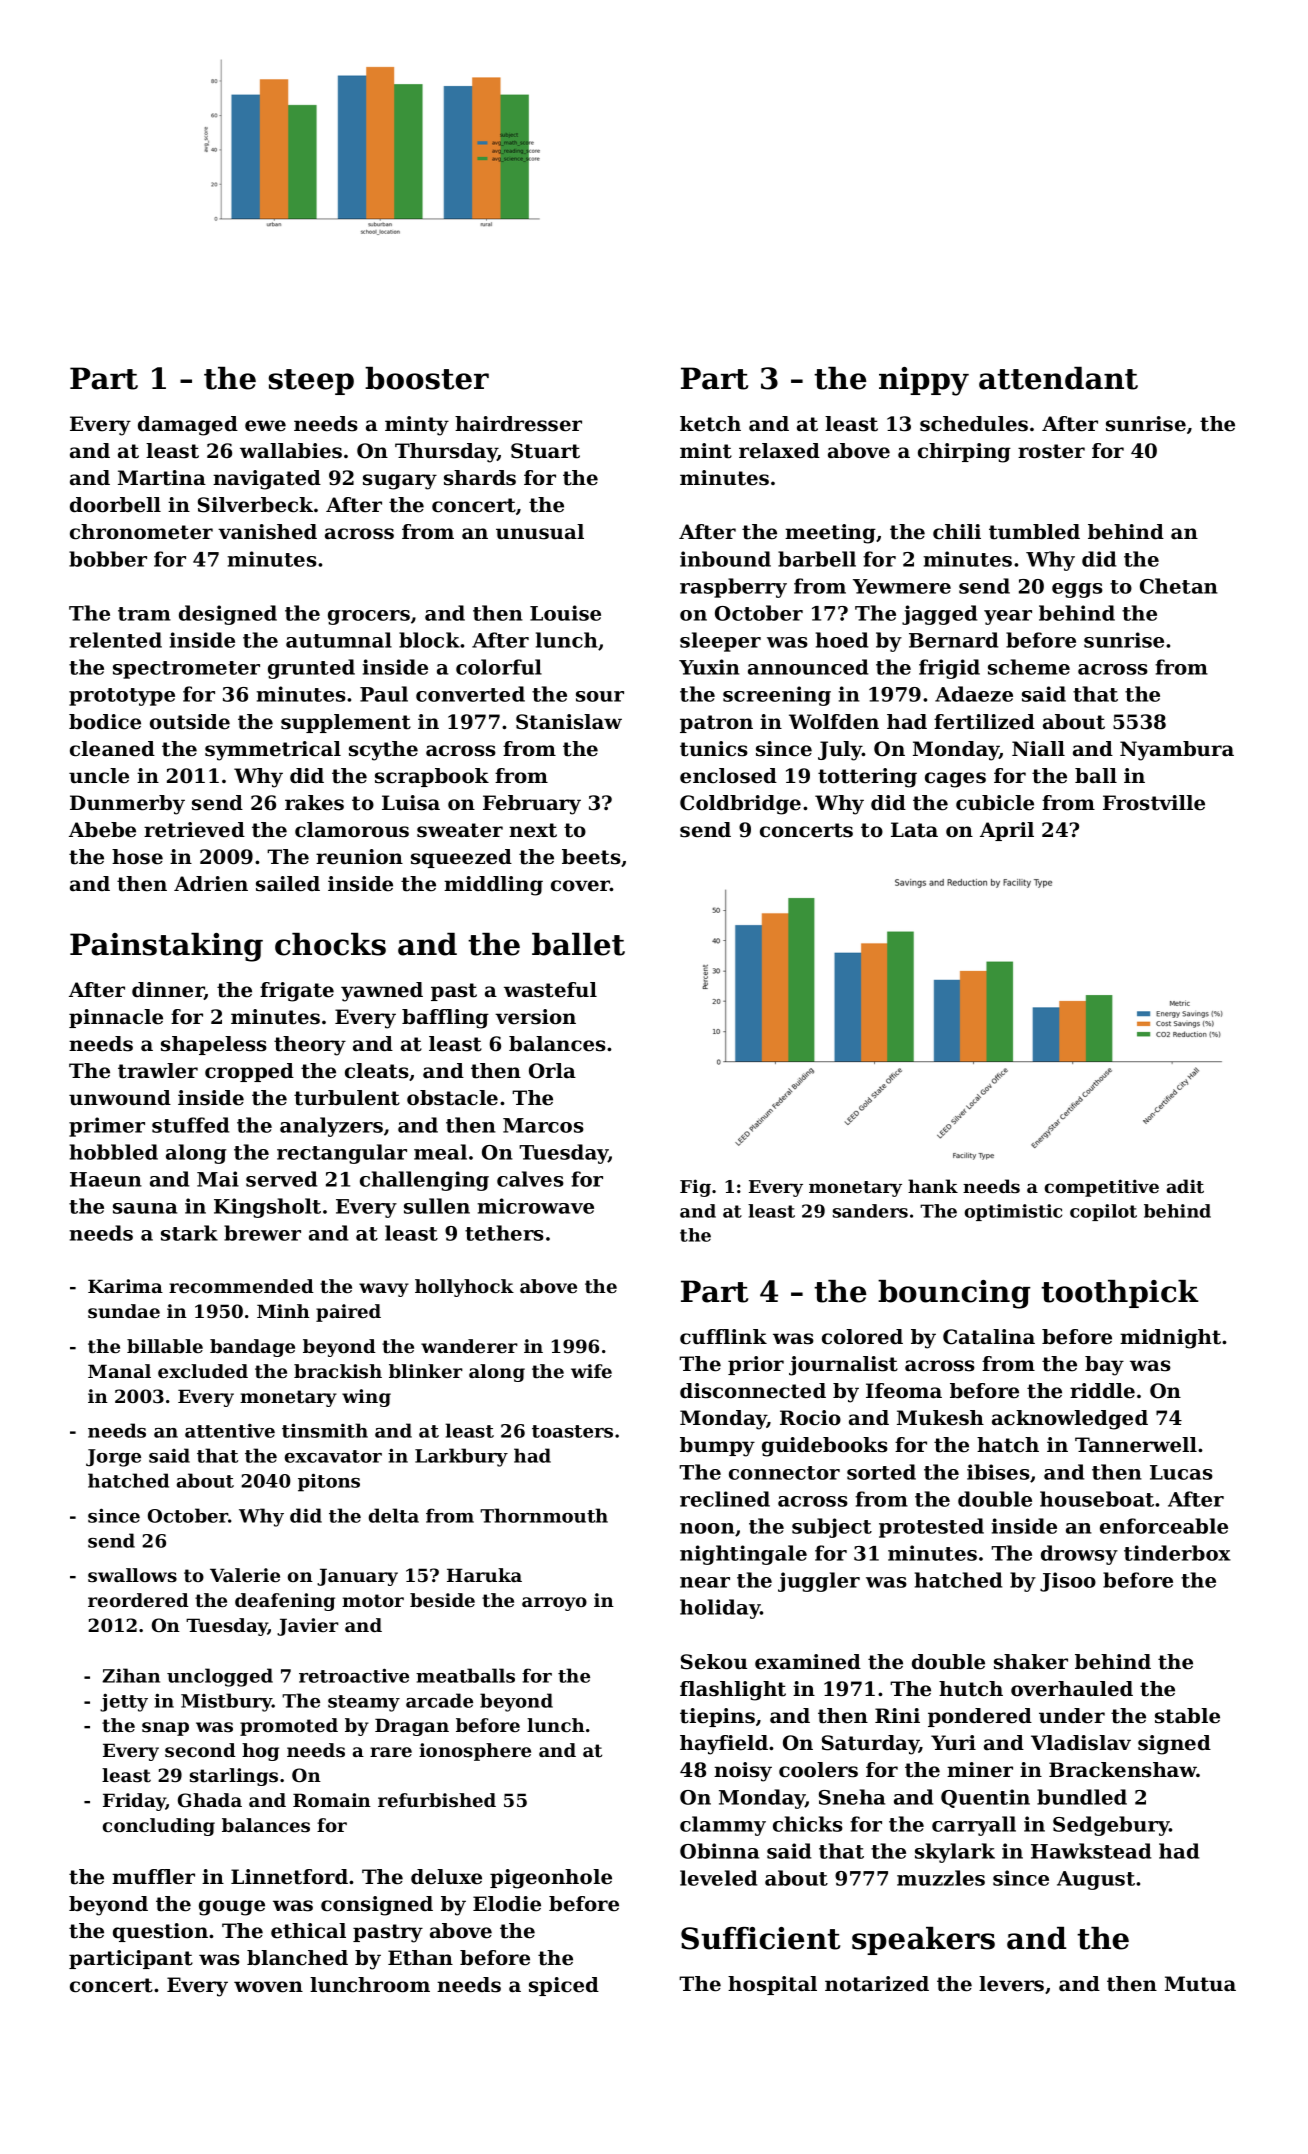 This screenshot has width=1308, height=2154. Describe the element at coordinates (268, 1987) in the screenshot. I see `woven` at that location.
